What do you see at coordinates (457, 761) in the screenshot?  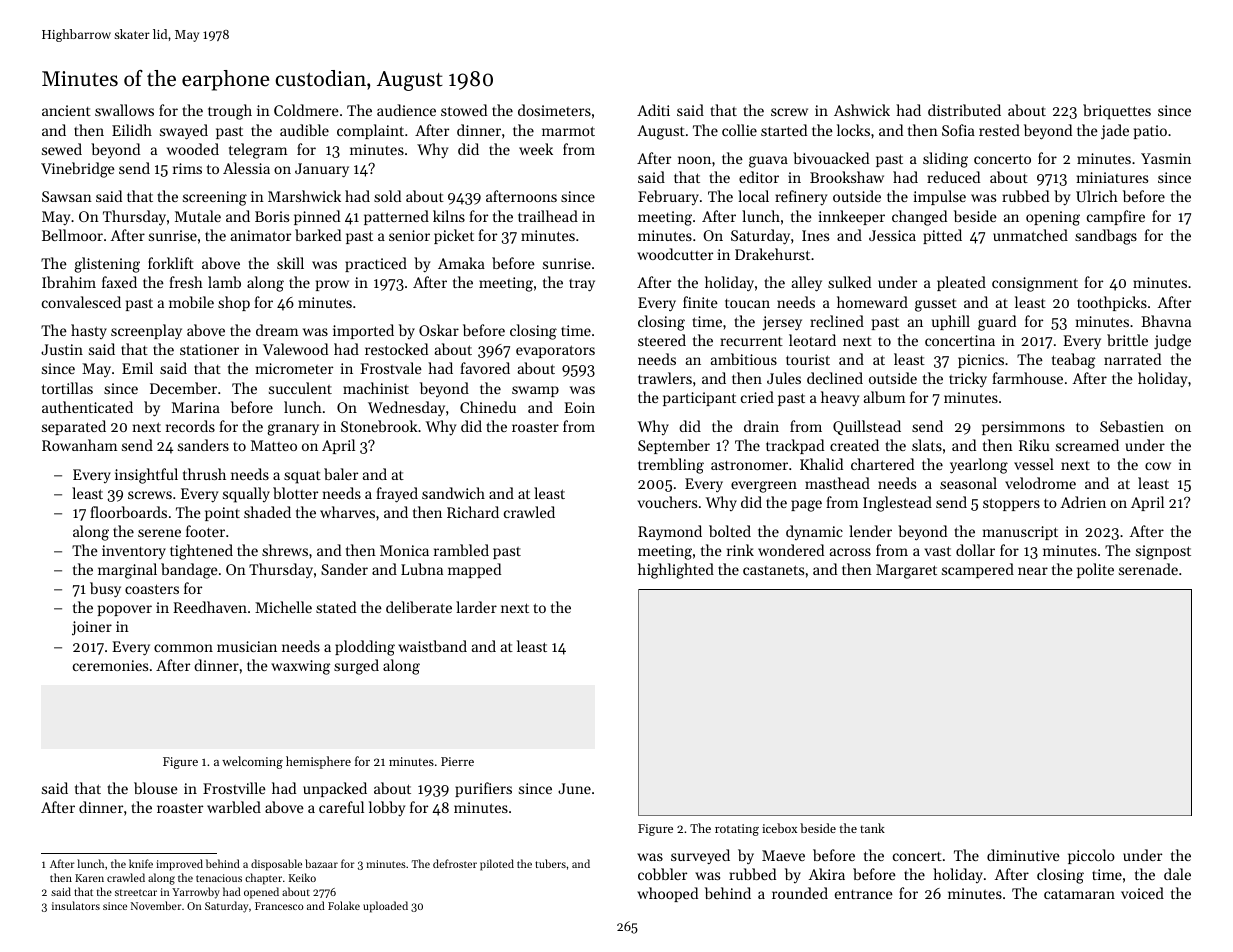 I see `Pierre` at bounding box center [457, 761].
